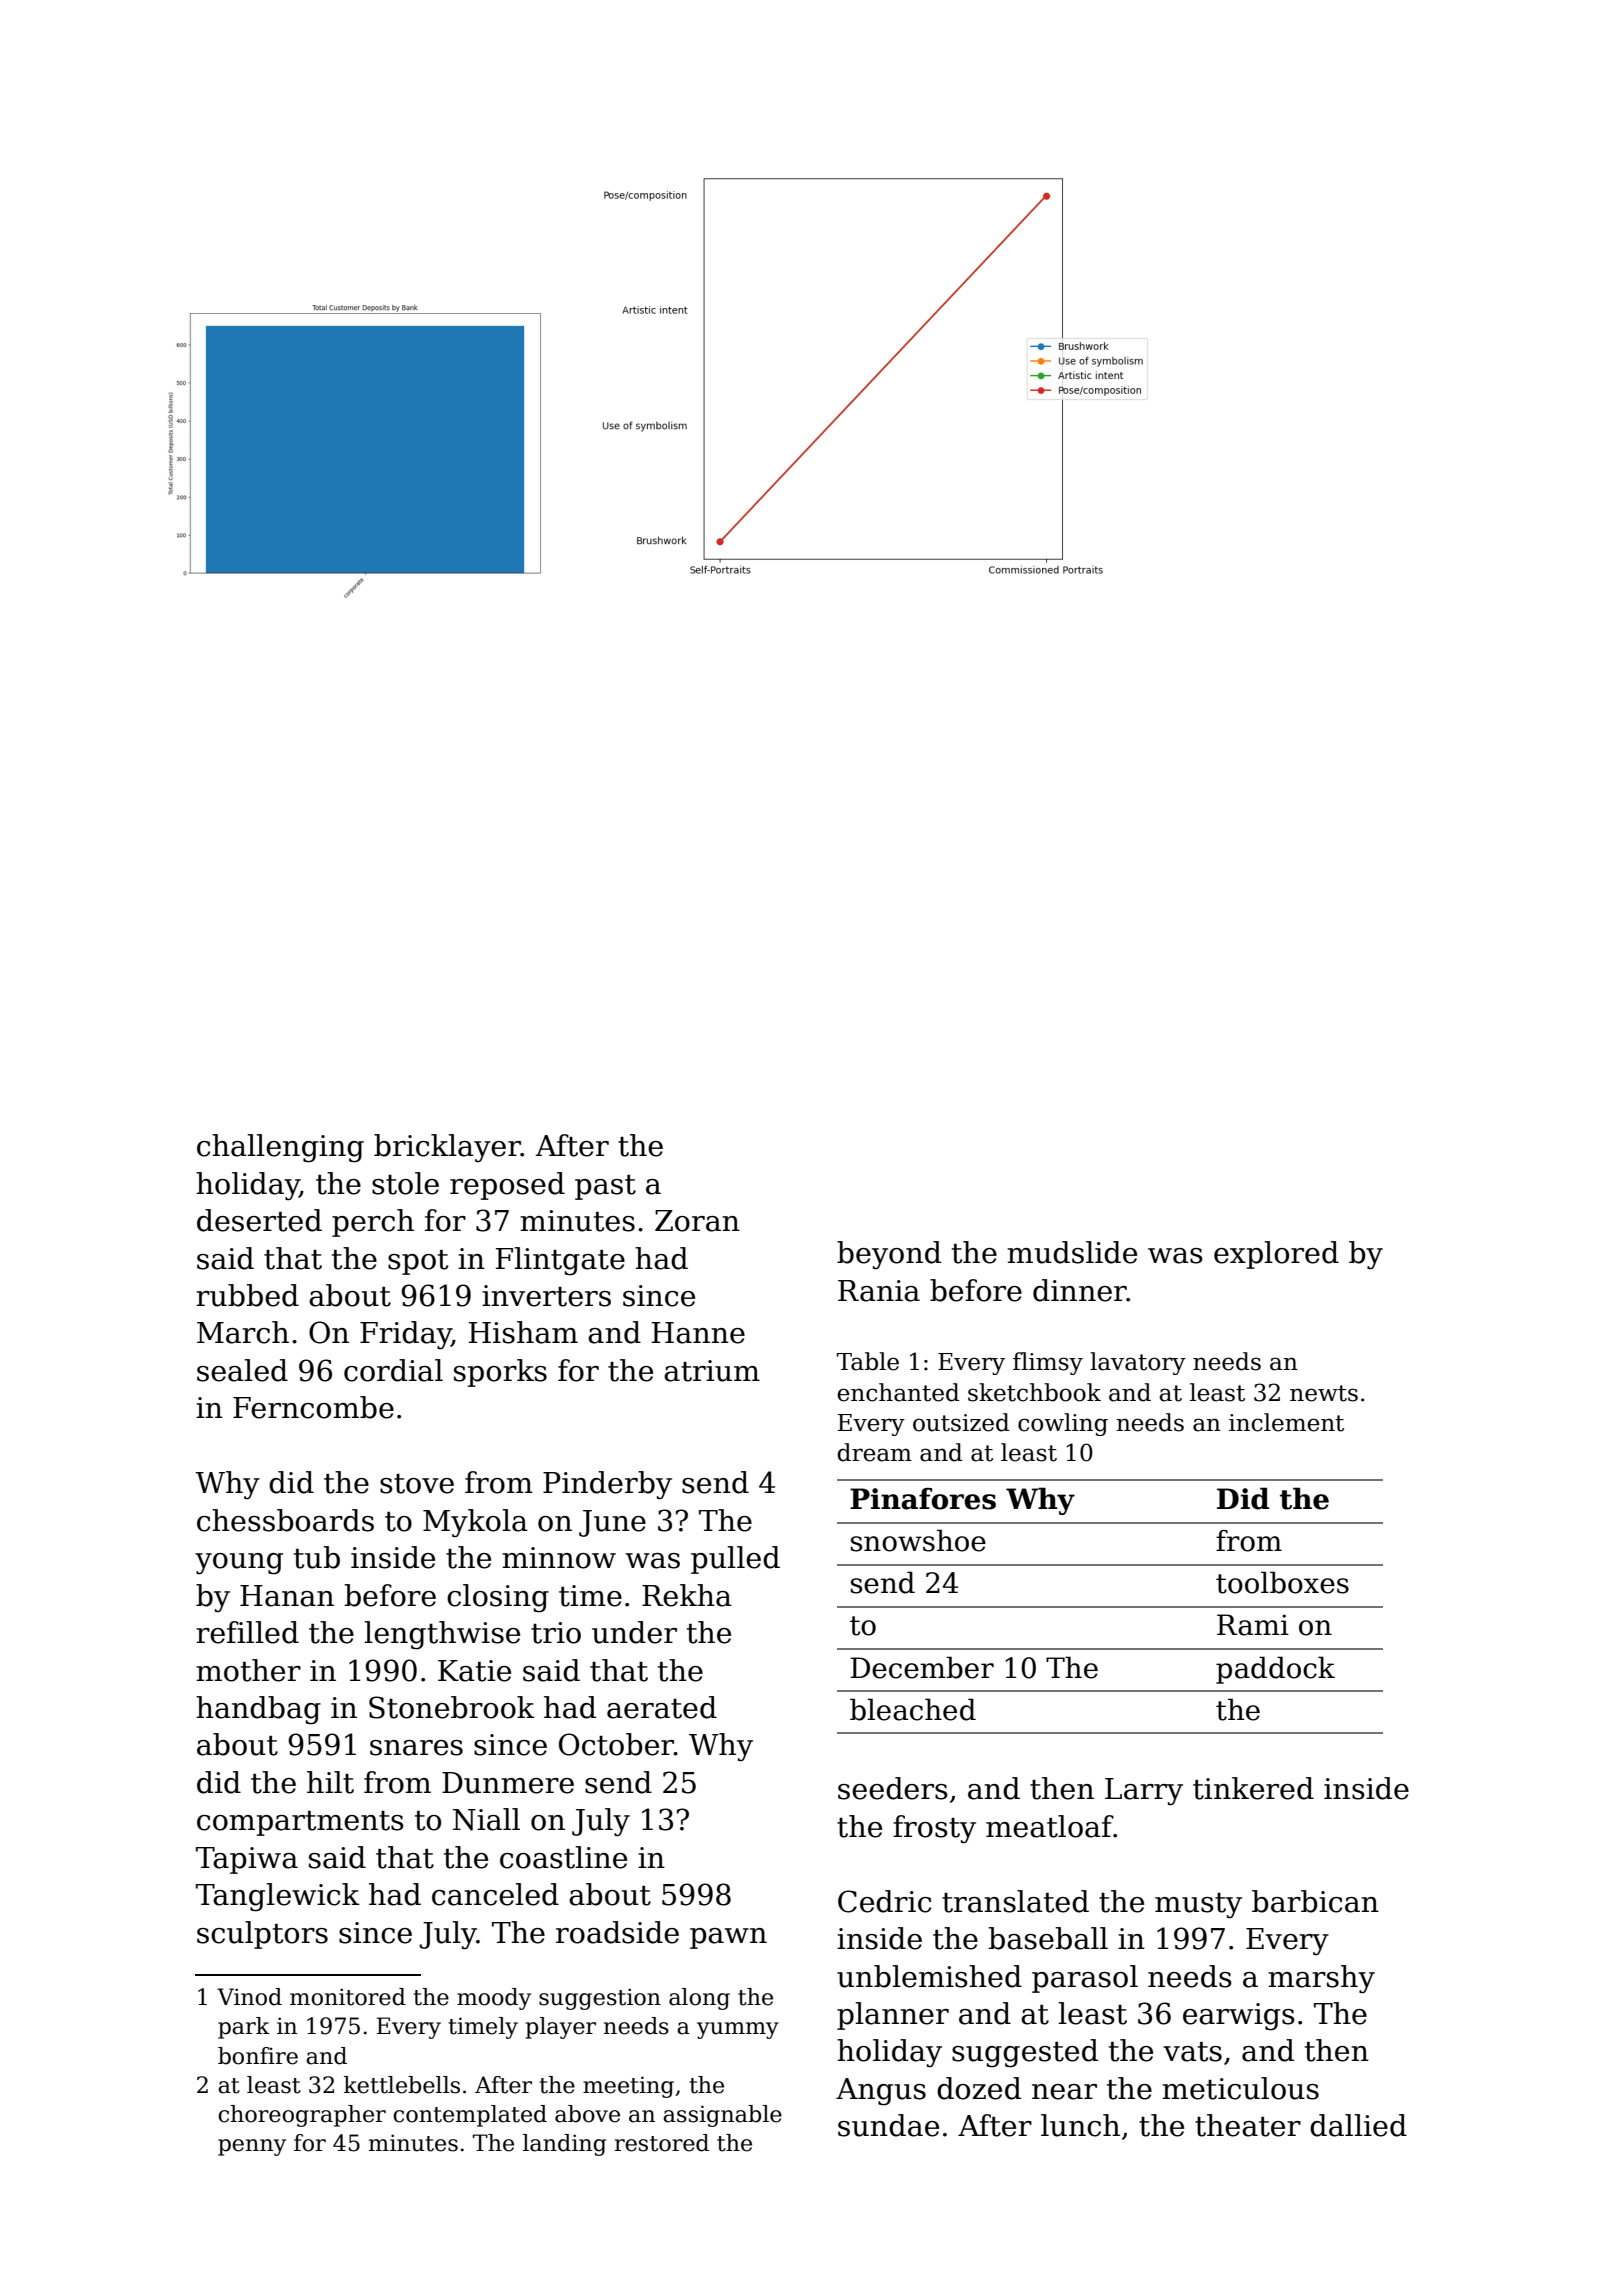 The height and width of the image is (2292, 1620). I want to click on past, so click(605, 1187).
